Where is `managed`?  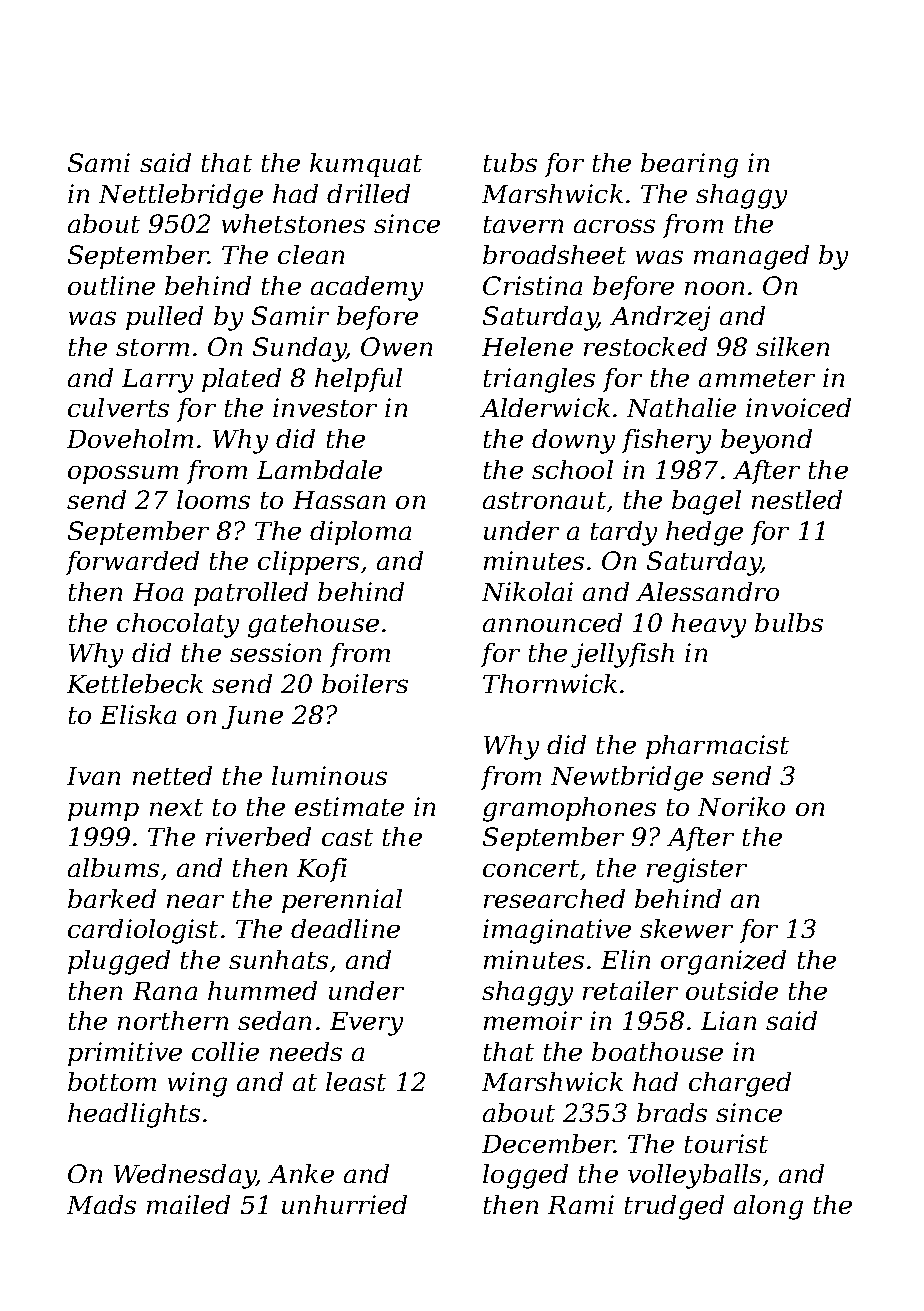 managed is located at coordinates (751, 257).
